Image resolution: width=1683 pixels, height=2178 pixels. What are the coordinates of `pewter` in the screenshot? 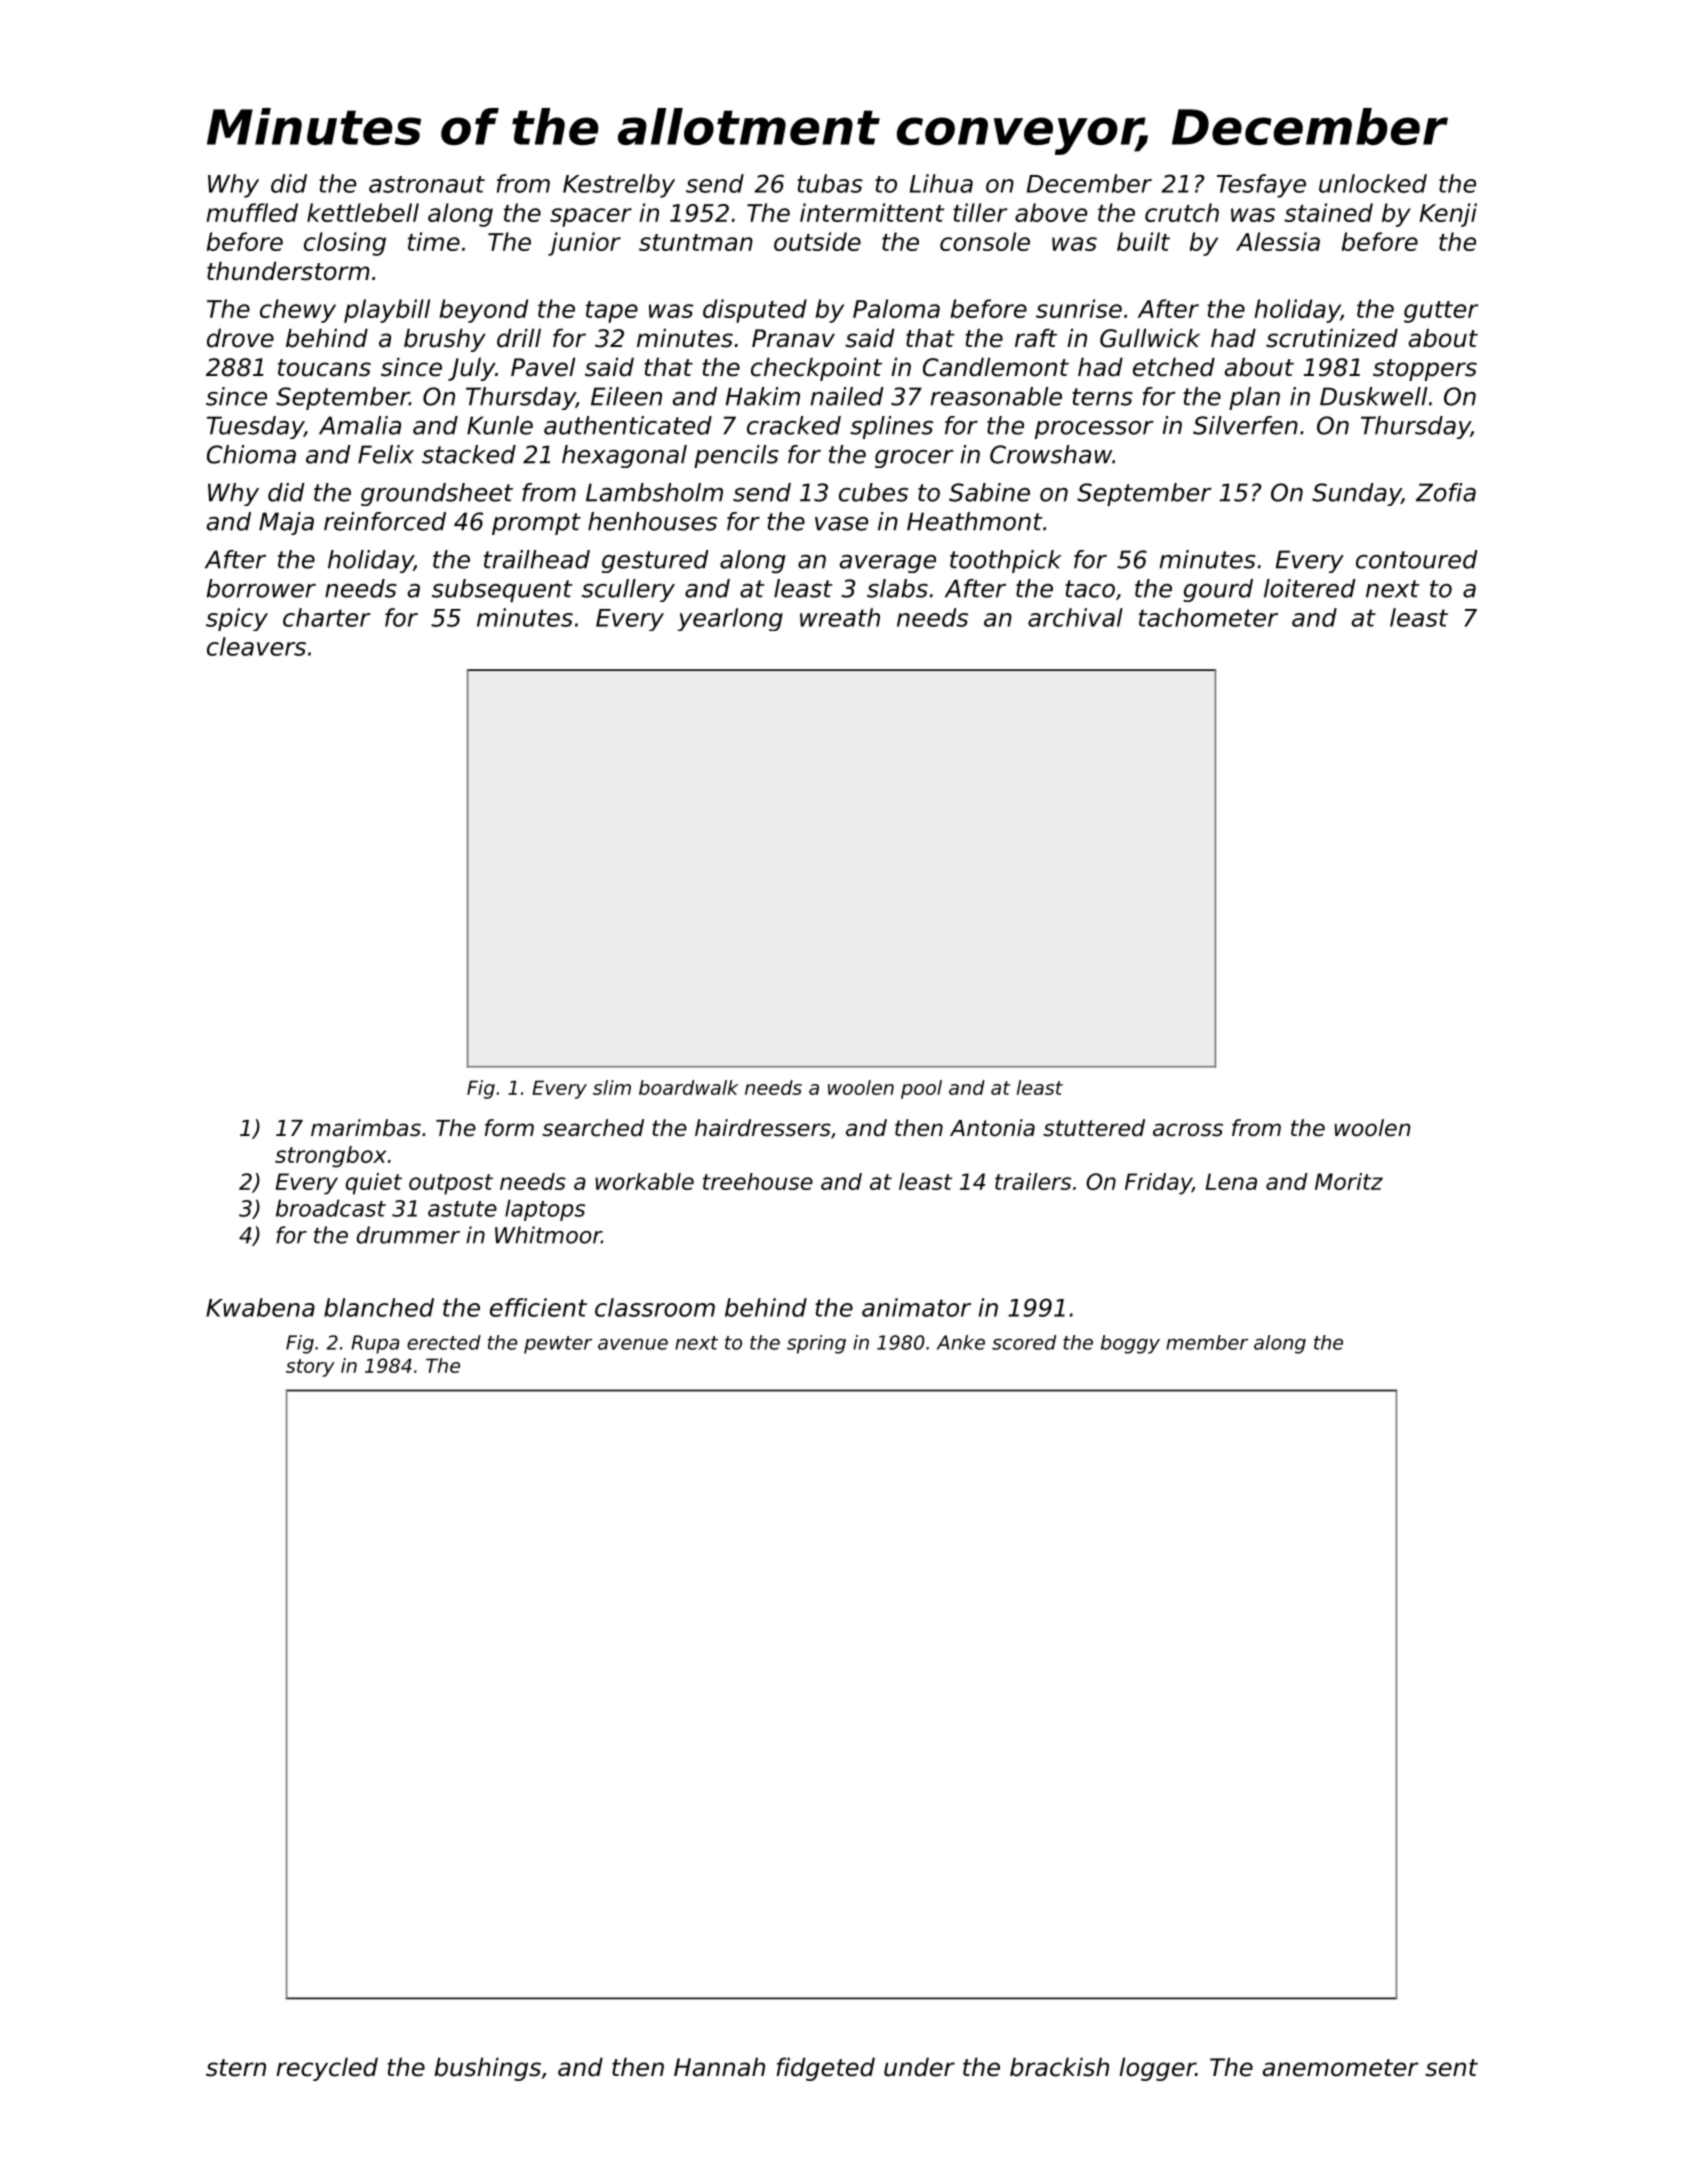 It's located at (558, 1345).
